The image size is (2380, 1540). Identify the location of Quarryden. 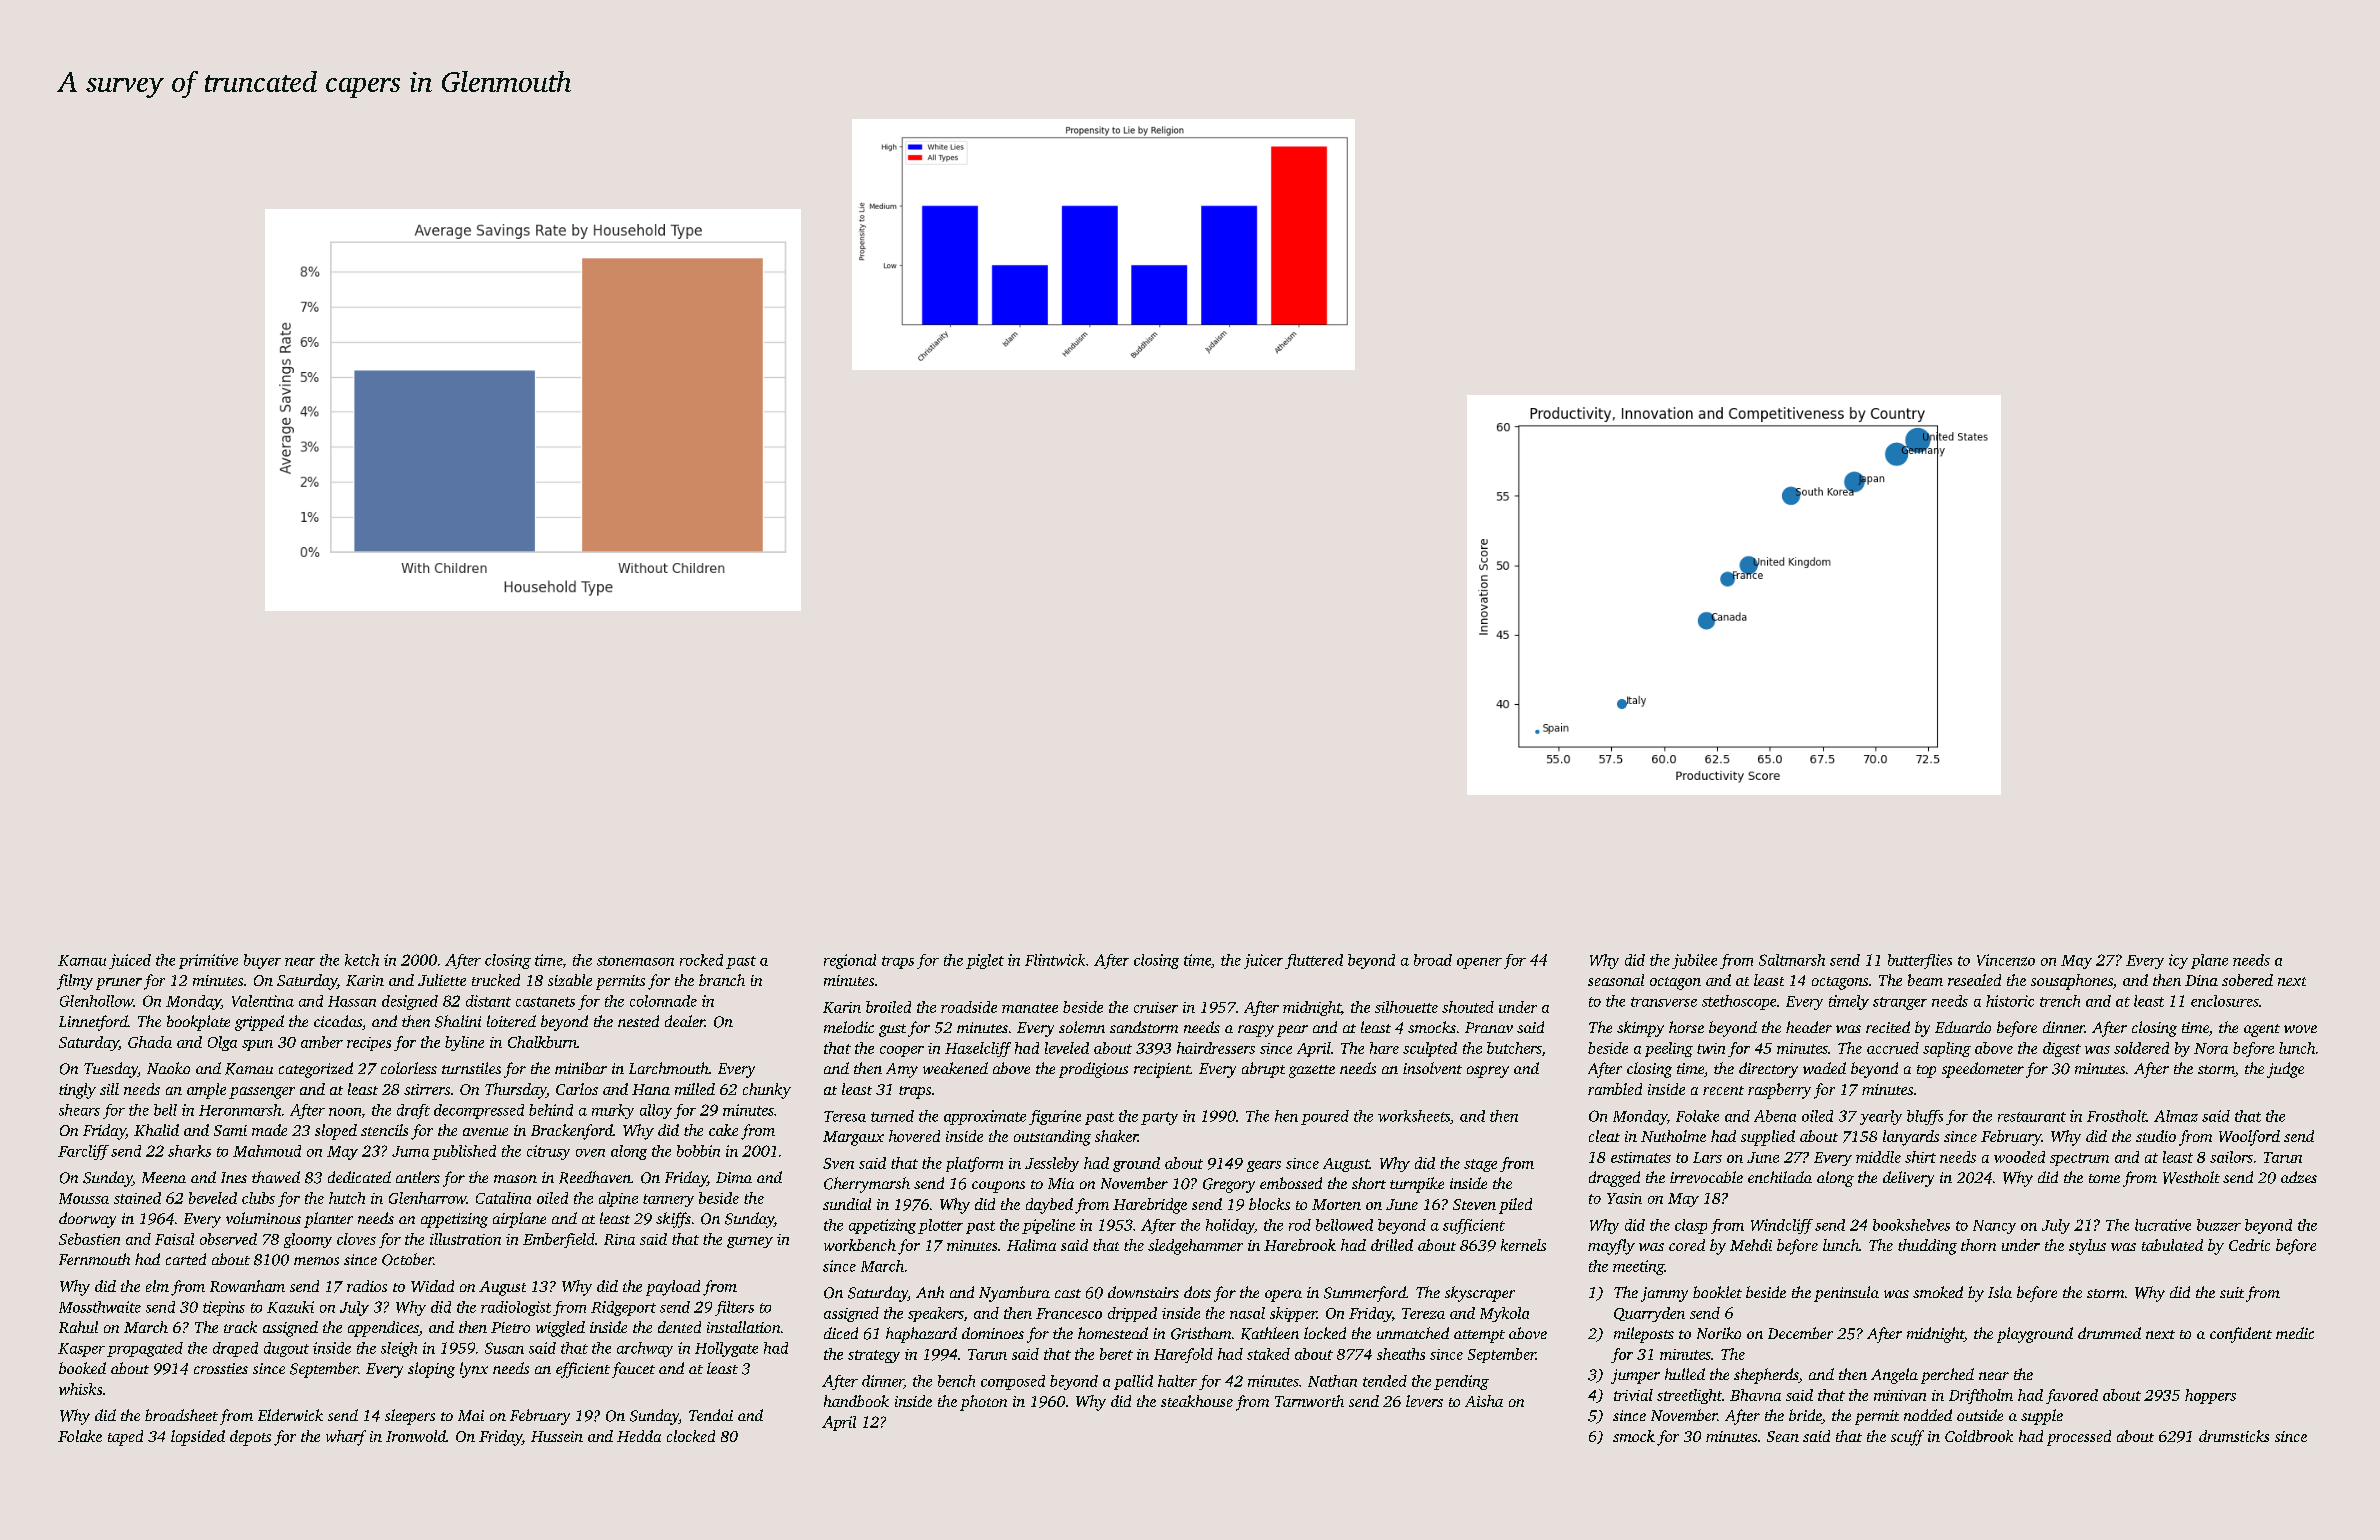
(1649, 1314).
